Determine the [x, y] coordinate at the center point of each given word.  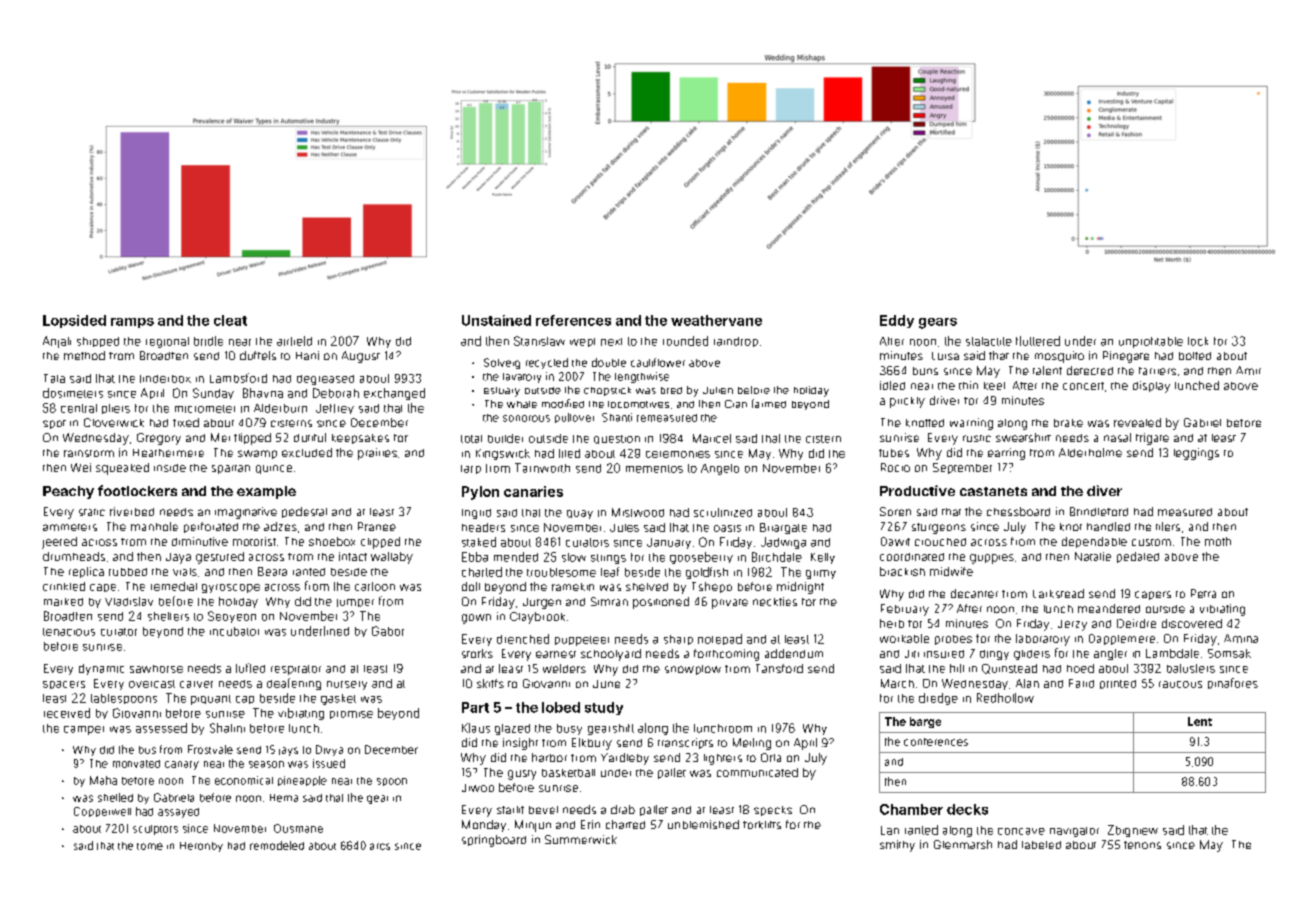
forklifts [762, 825]
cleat [230, 320]
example [266, 492]
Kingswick [503, 454]
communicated [757, 772]
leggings [1196, 454]
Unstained [496, 320]
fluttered [1038, 341]
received [67, 713]
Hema [284, 798]
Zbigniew [1133, 831]
